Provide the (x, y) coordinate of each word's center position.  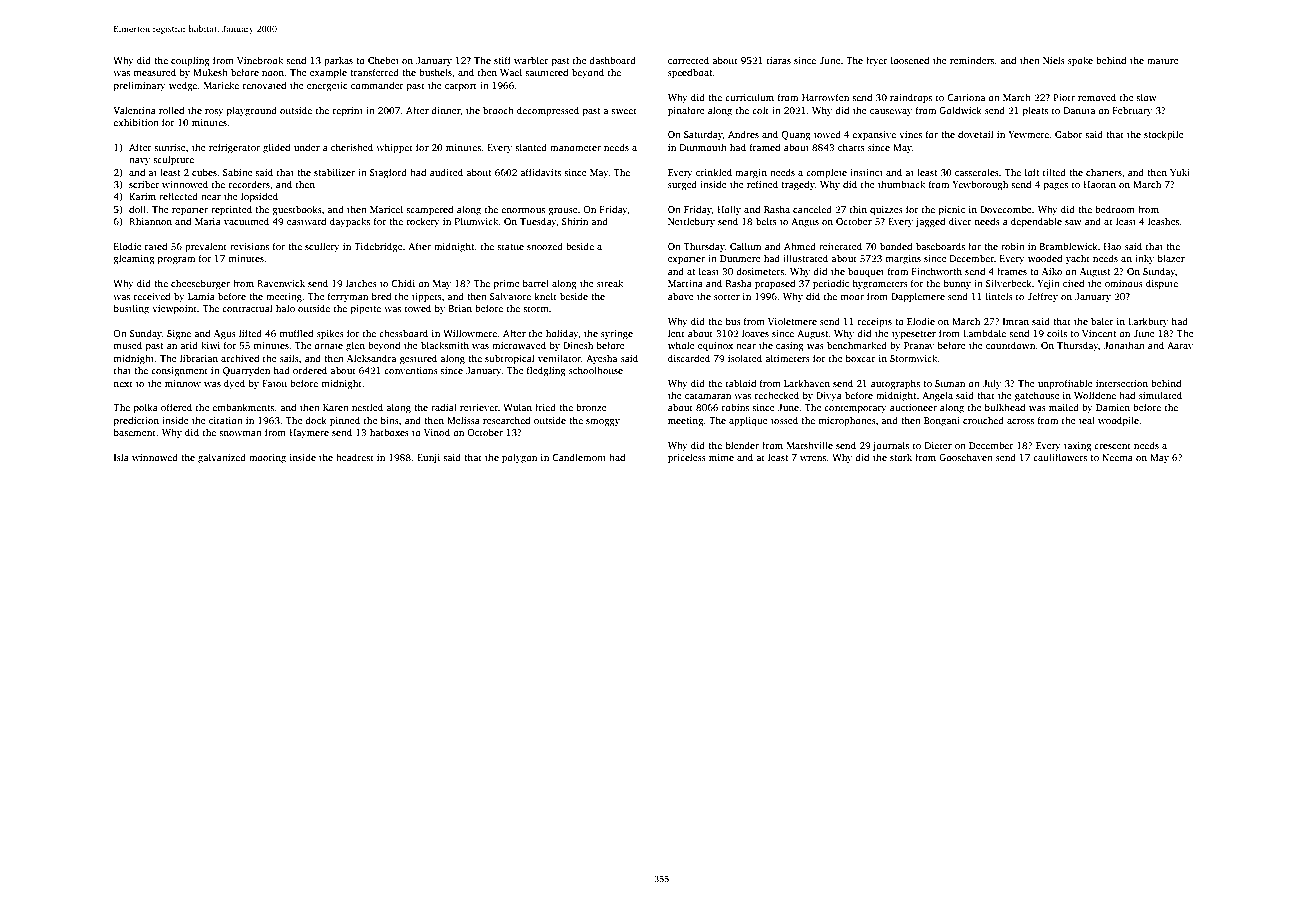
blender (742, 445)
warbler (531, 60)
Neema (1117, 457)
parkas (338, 61)
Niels (1054, 60)
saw (1073, 222)
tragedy (798, 185)
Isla (121, 457)
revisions (249, 246)
